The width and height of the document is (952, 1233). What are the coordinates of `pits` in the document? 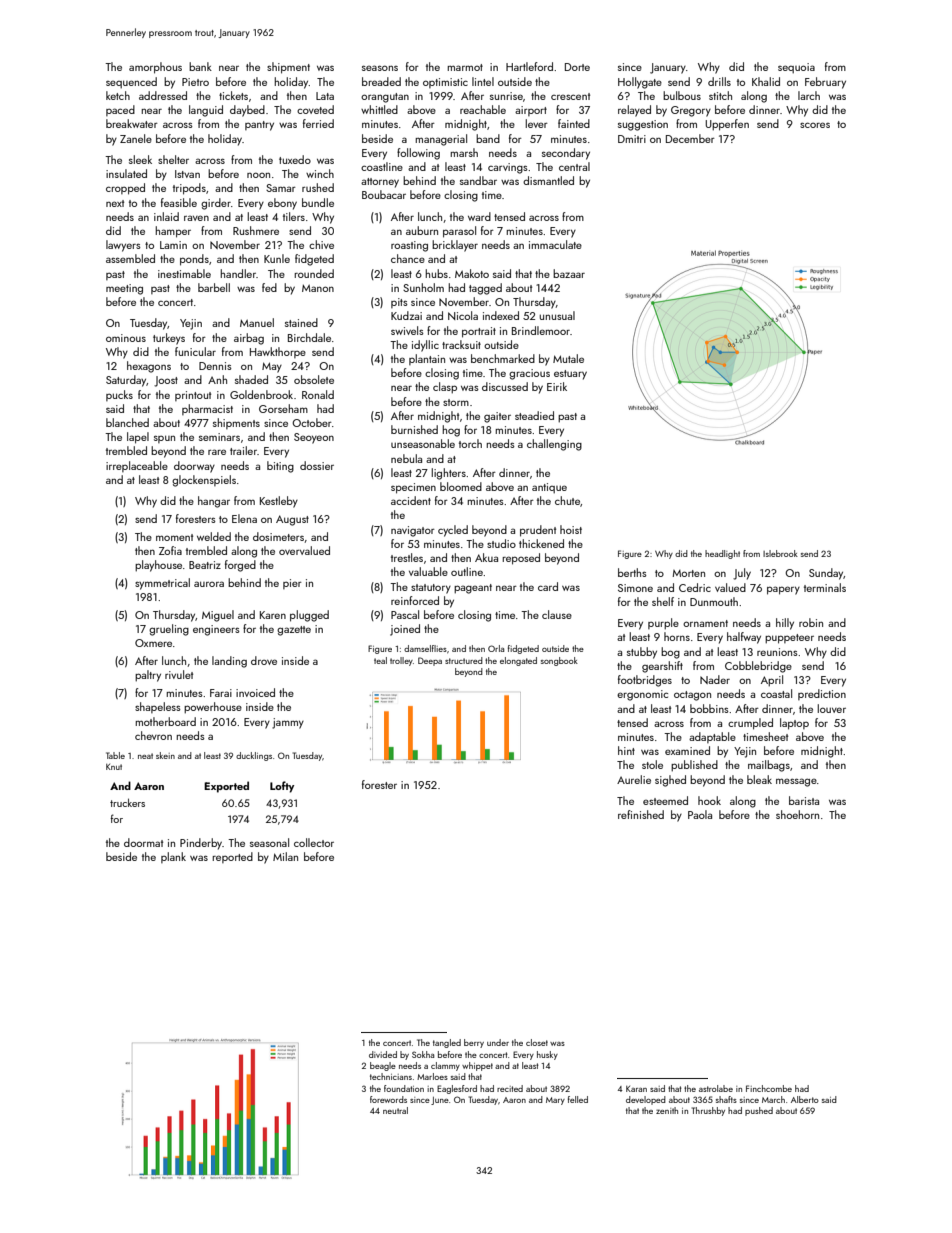 It's located at (399, 303).
